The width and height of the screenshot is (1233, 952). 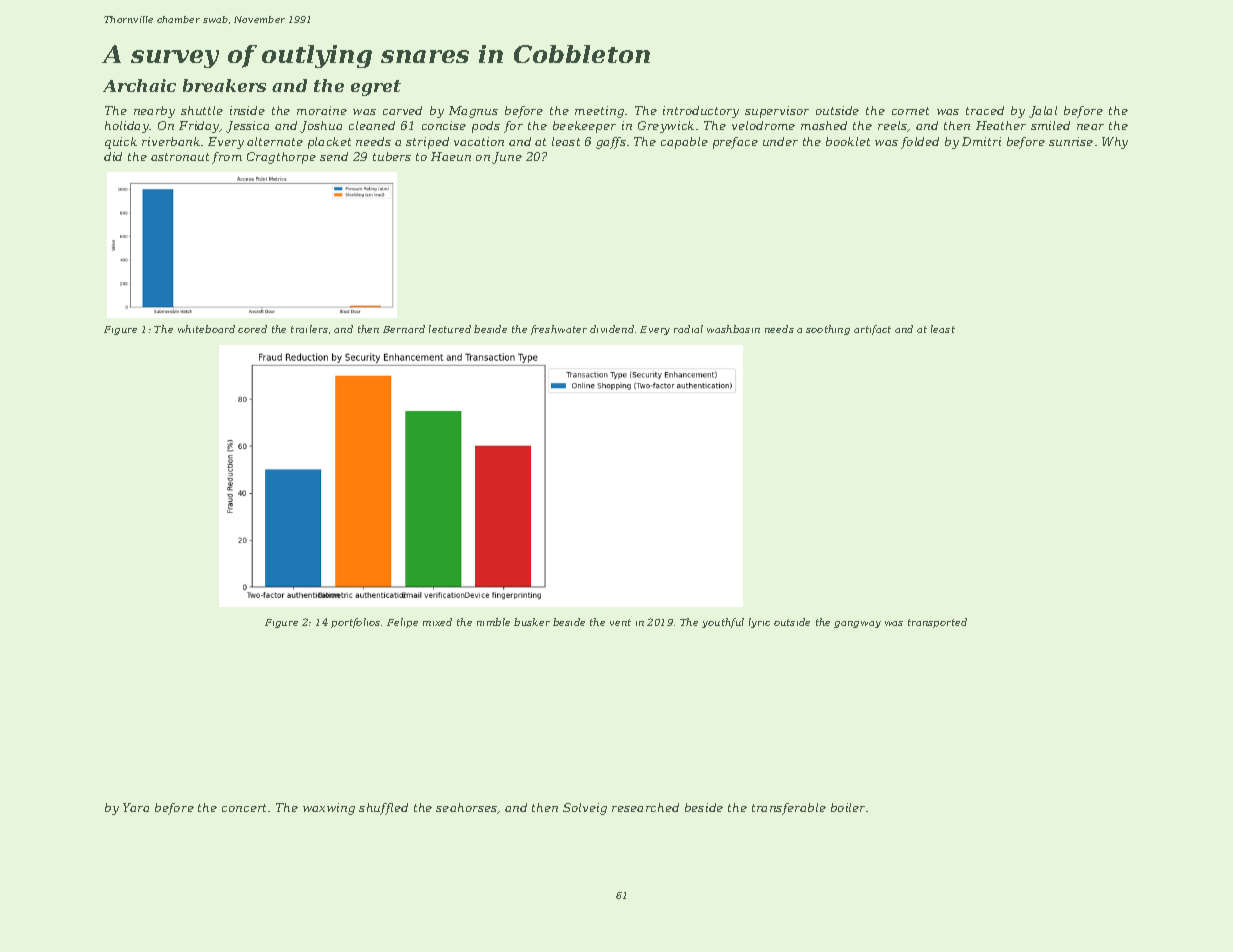 What do you see at coordinates (355, 623) in the screenshot?
I see `portfolios` at bounding box center [355, 623].
